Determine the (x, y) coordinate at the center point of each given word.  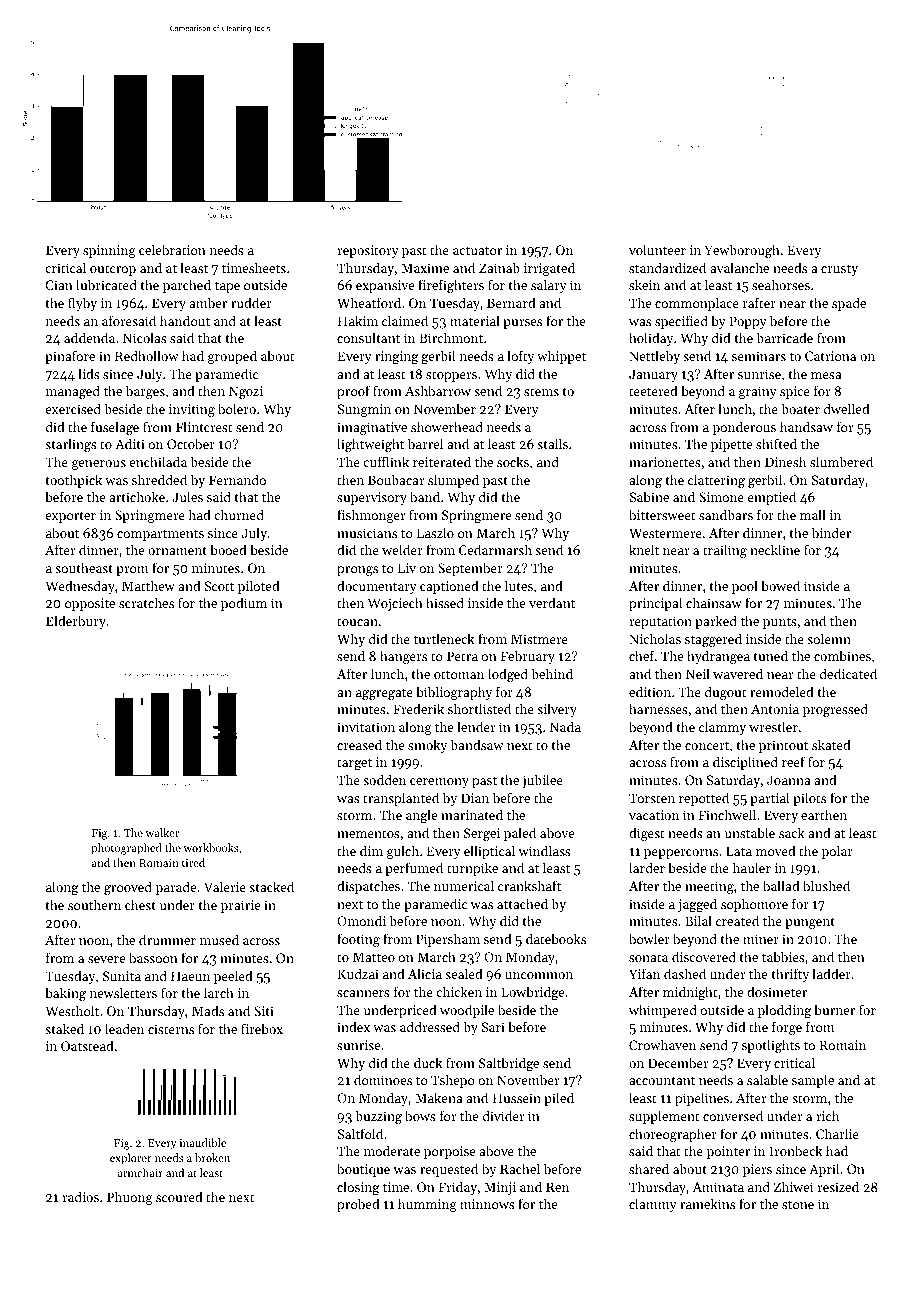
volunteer (657, 249)
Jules (187, 496)
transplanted (401, 799)
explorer (131, 1159)
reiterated (442, 461)
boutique (363, 1170)
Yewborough (742, 251)
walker (162, 832)
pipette (731, 445)
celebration (172, 249)
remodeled (782, 691)
